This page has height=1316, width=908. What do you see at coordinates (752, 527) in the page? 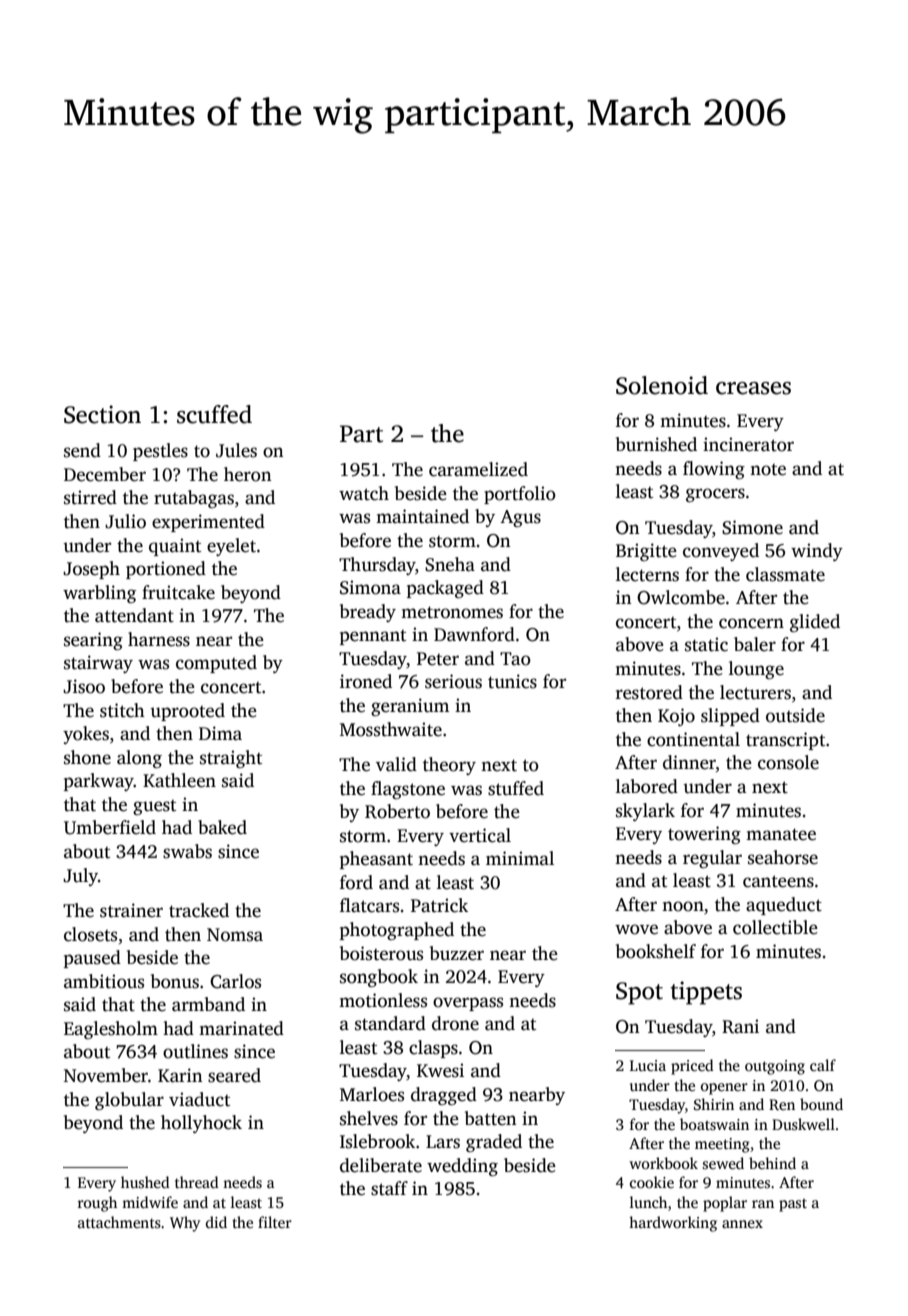
I see `Simone` at bounding box center [752, 527].
